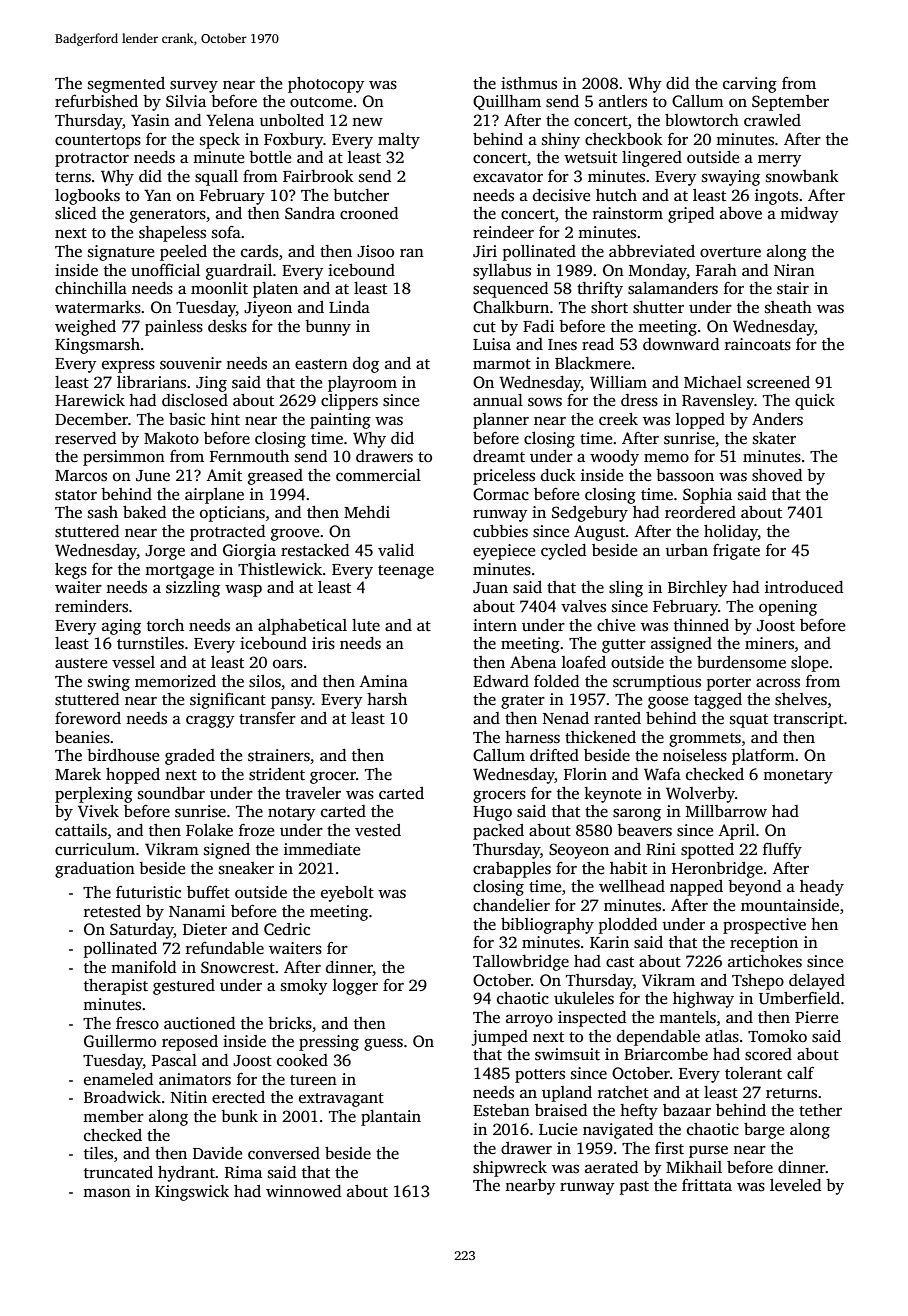  Describe the element at coordinates (290, 1023) in the page. I see `bricks` at that location.
